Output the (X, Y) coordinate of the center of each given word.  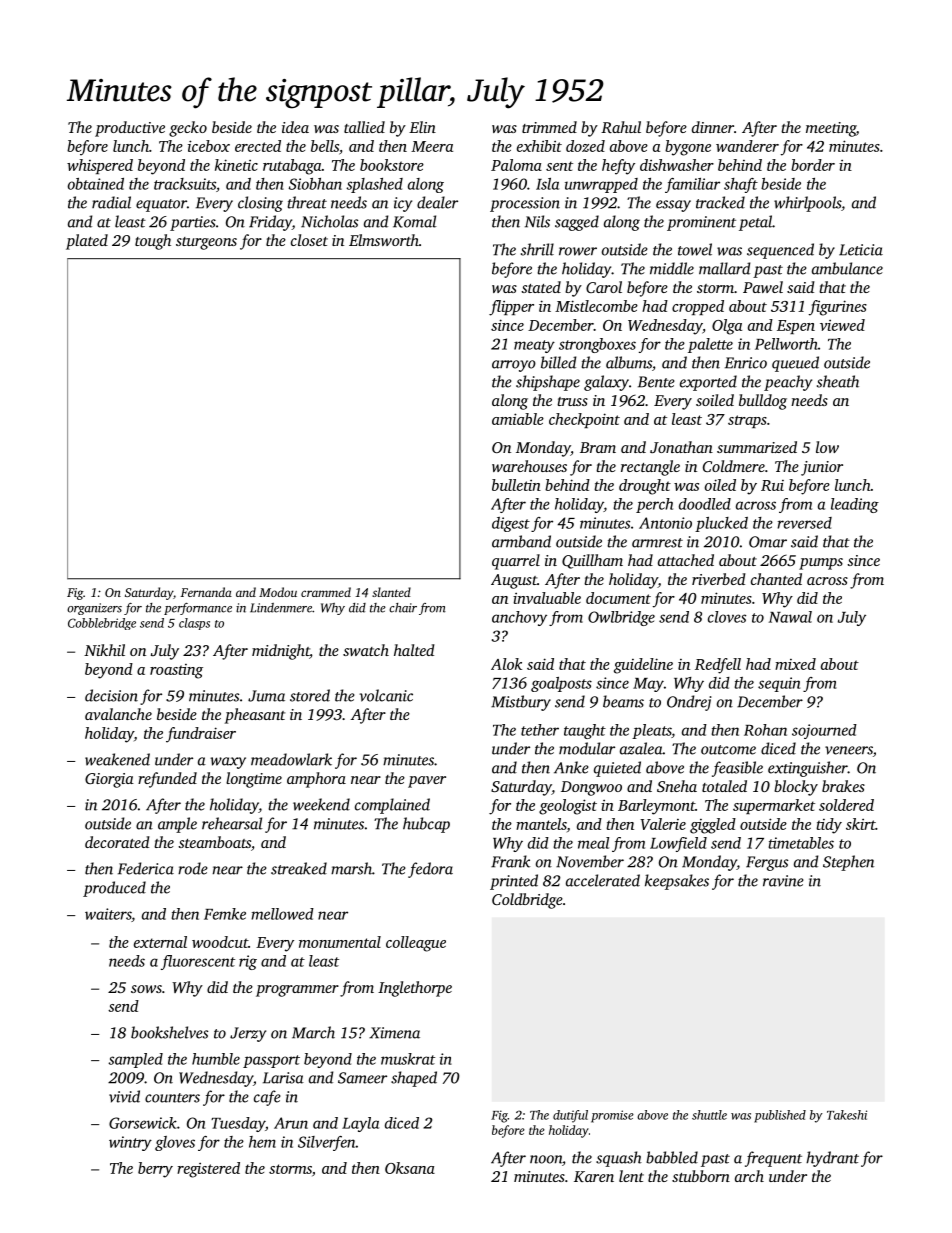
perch (654, 505)
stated (541, 287)
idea (295, 127)
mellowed (282, 914)
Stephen (848, 863)
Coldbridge (527, 901)
